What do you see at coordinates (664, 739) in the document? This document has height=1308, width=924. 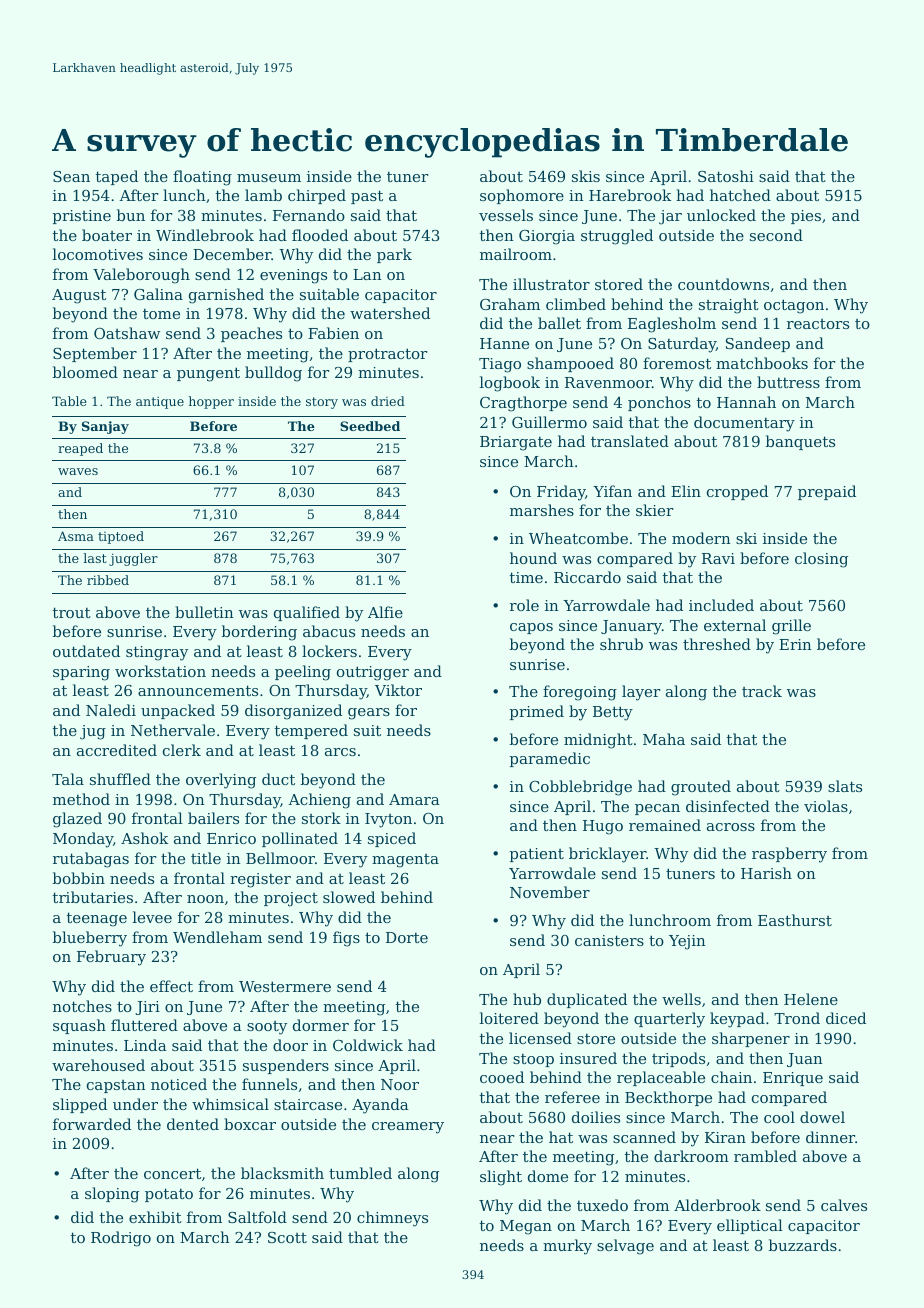 I see `Maha` at bounding box center [664, 739].
